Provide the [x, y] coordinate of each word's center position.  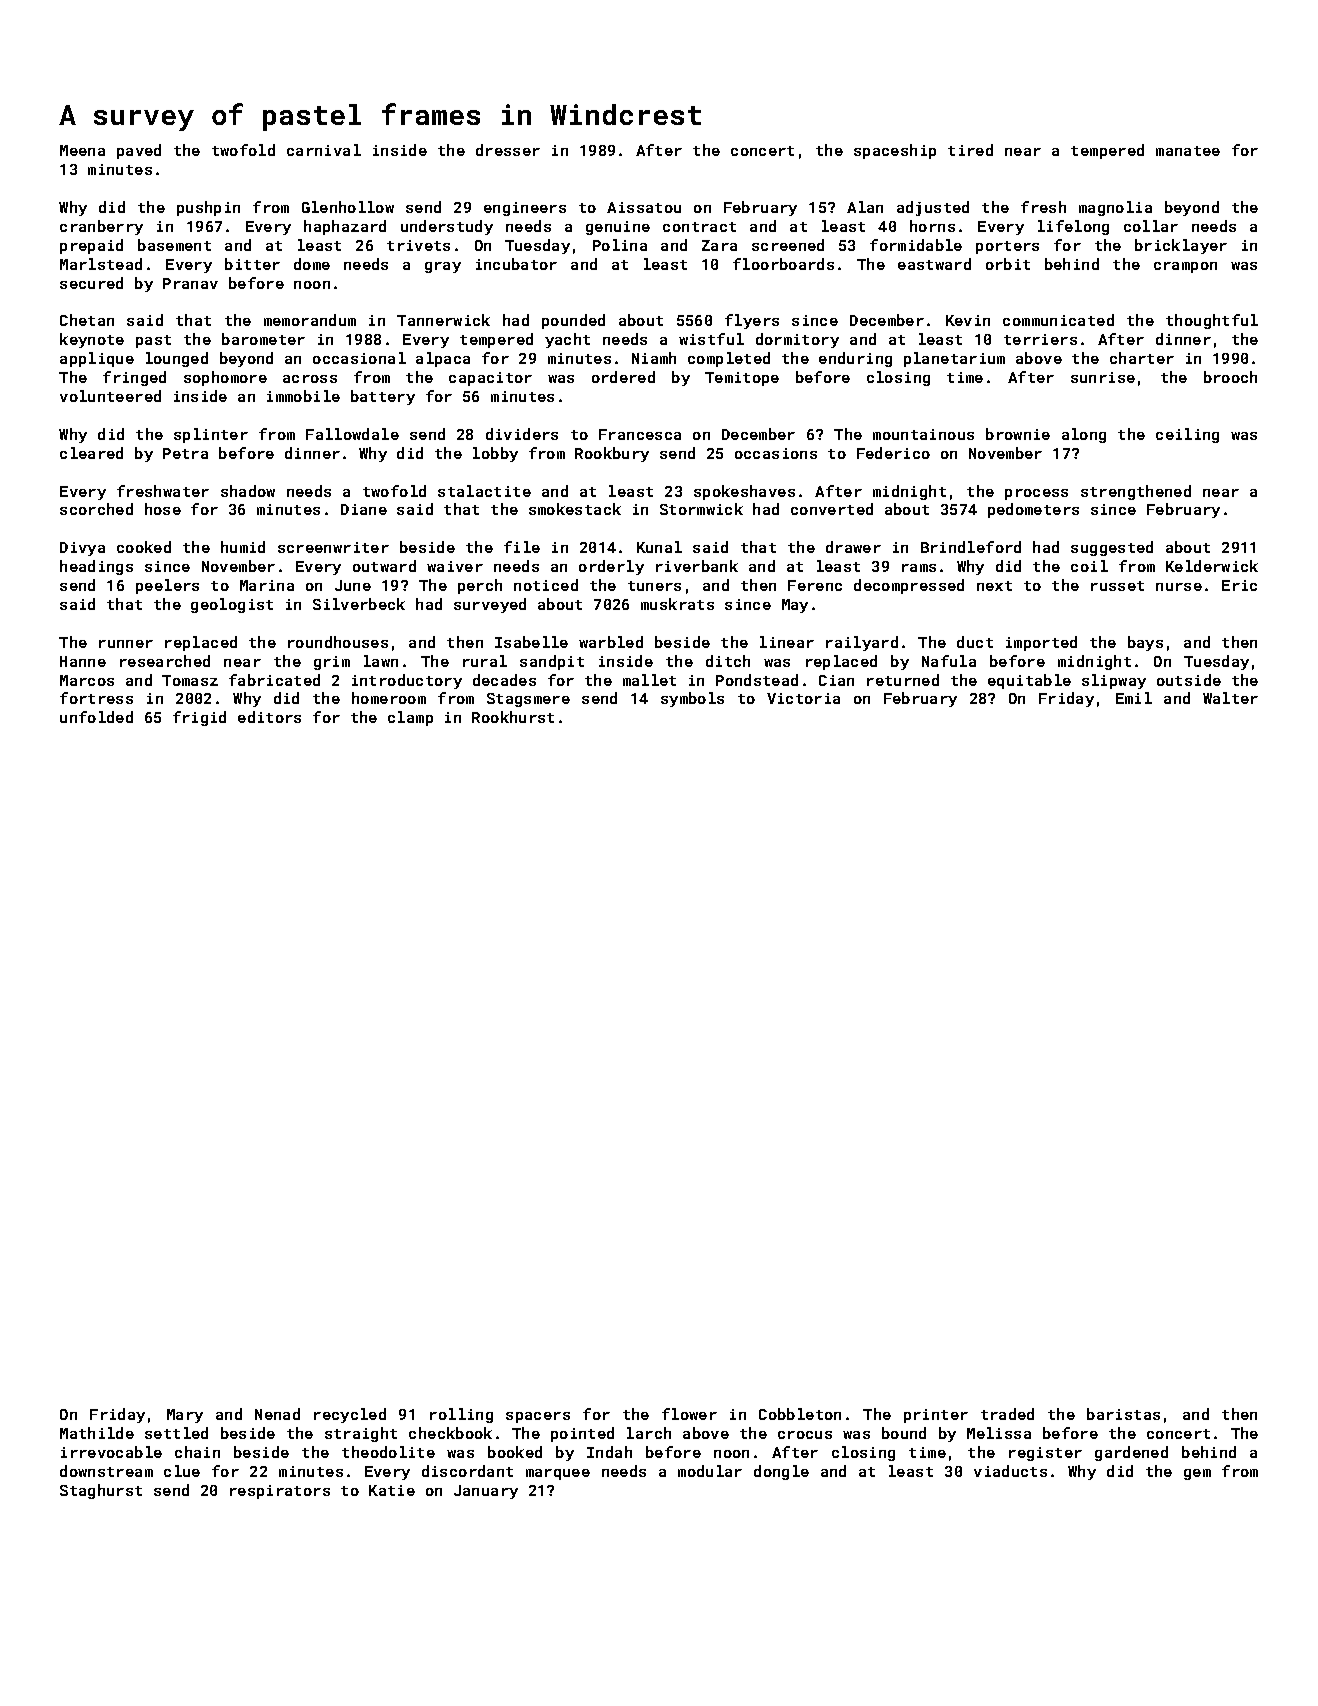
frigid [199, 718]
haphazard [345, 227]
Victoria [803, 698]
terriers [1040, 339]
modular [710, 1471]
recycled [350, 1415]
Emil [1134, 698]
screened [788, 245]
